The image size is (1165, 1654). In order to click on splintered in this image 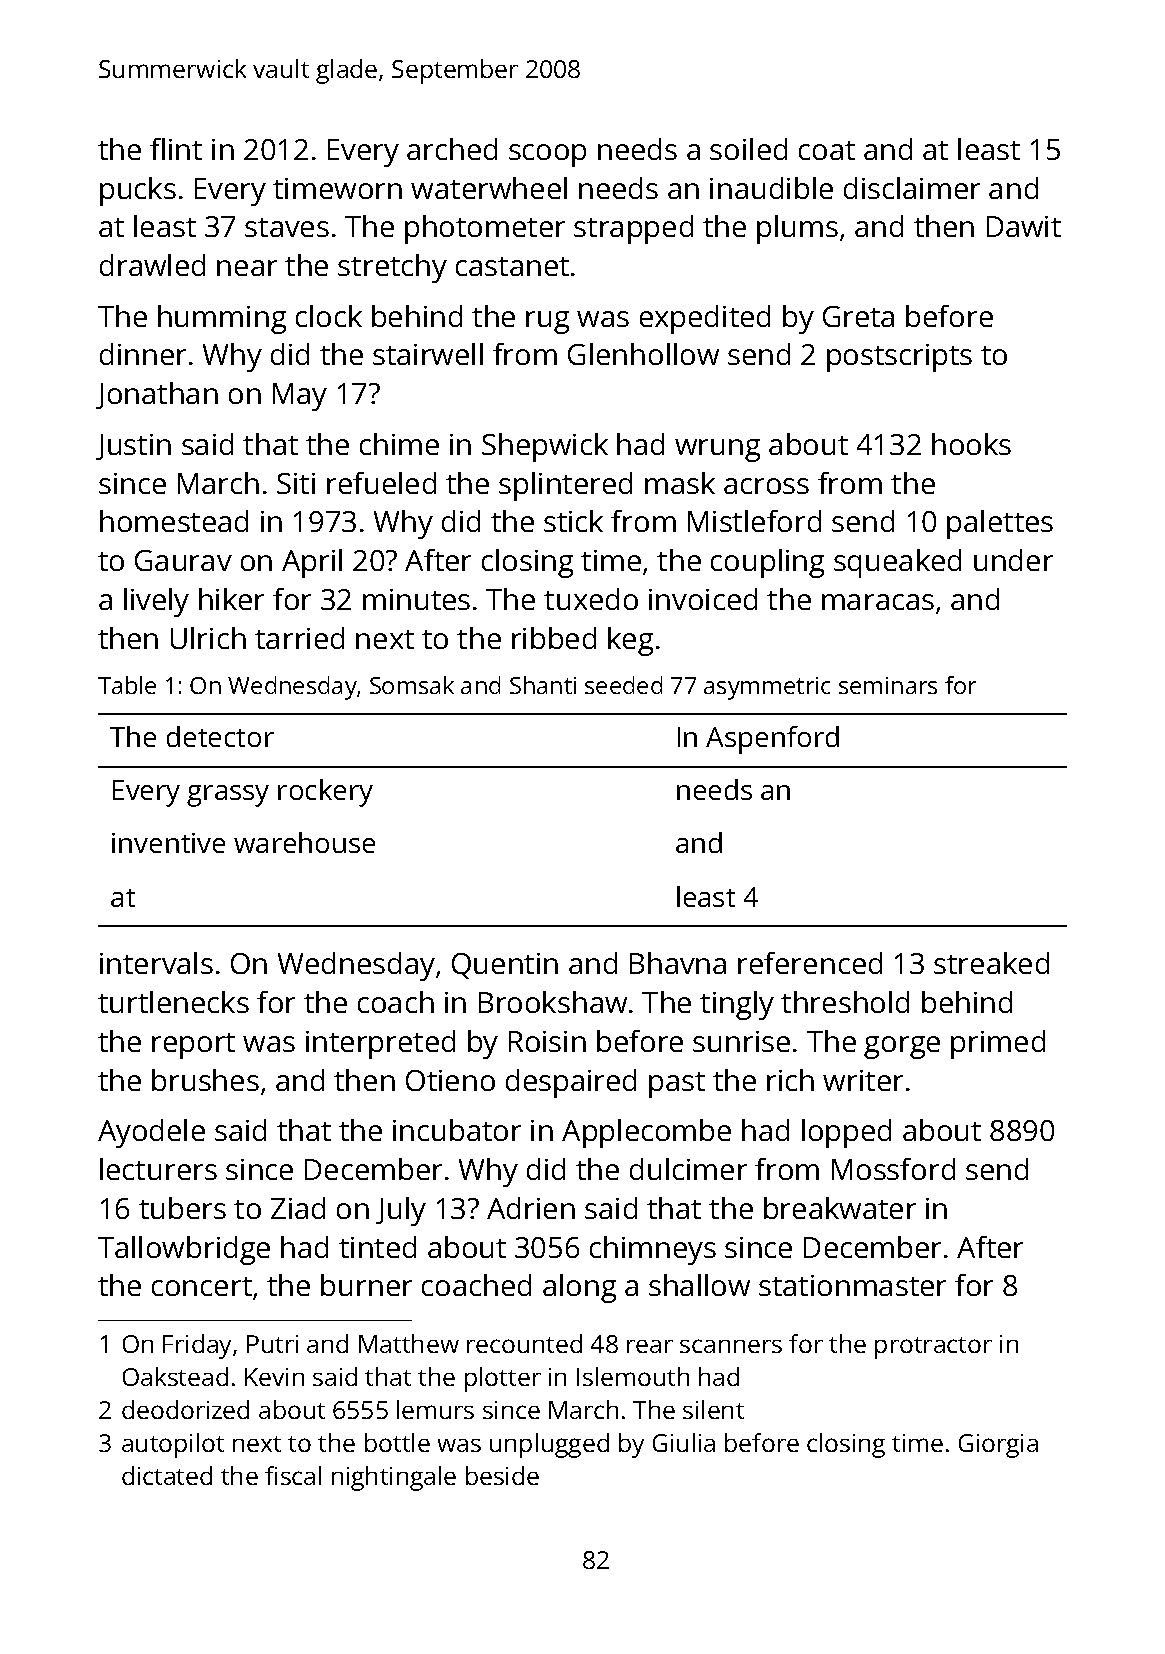, I will do `click(565, 486)`.
